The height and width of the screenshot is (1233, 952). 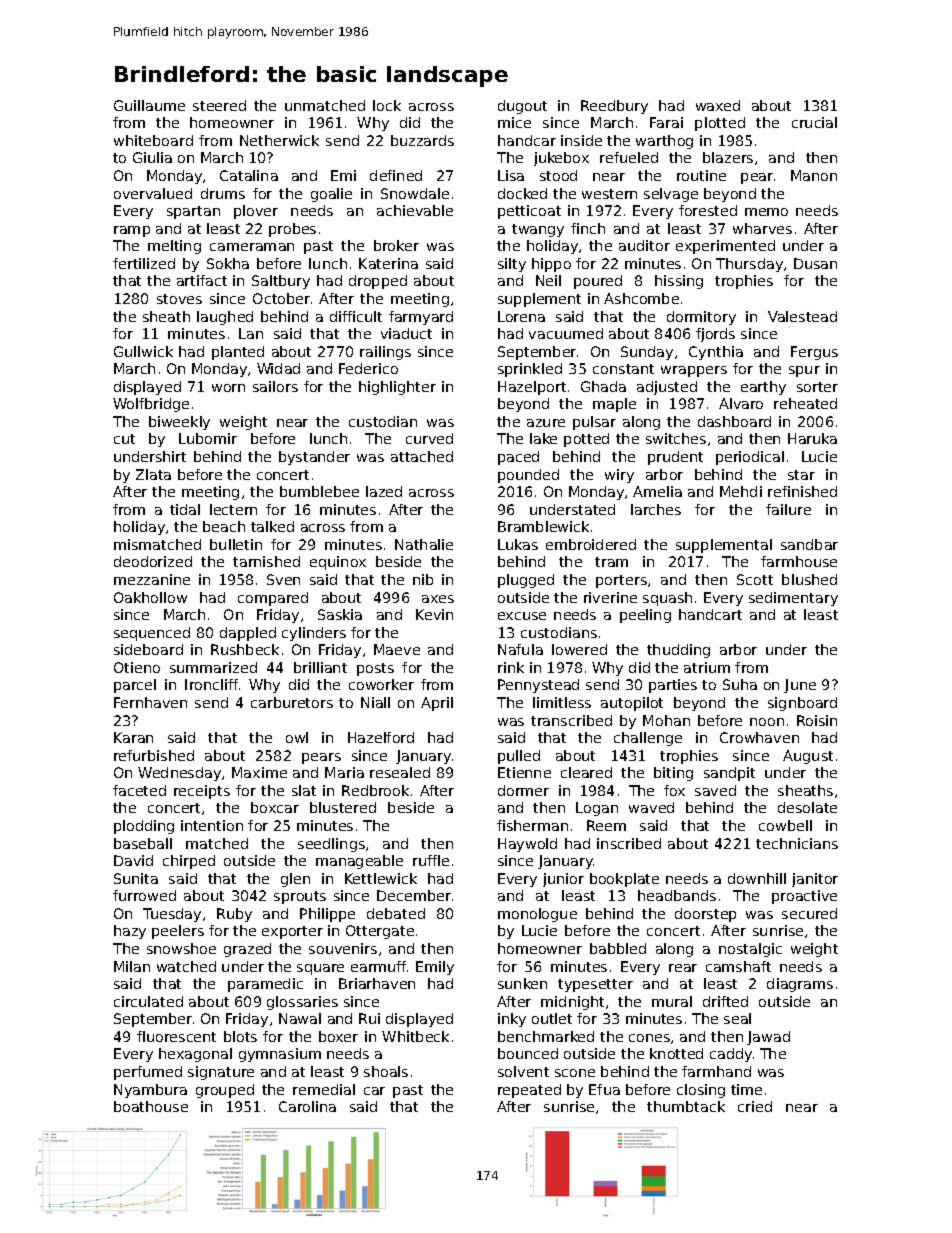 I want to click on squash, so click(x=667, y=599).
